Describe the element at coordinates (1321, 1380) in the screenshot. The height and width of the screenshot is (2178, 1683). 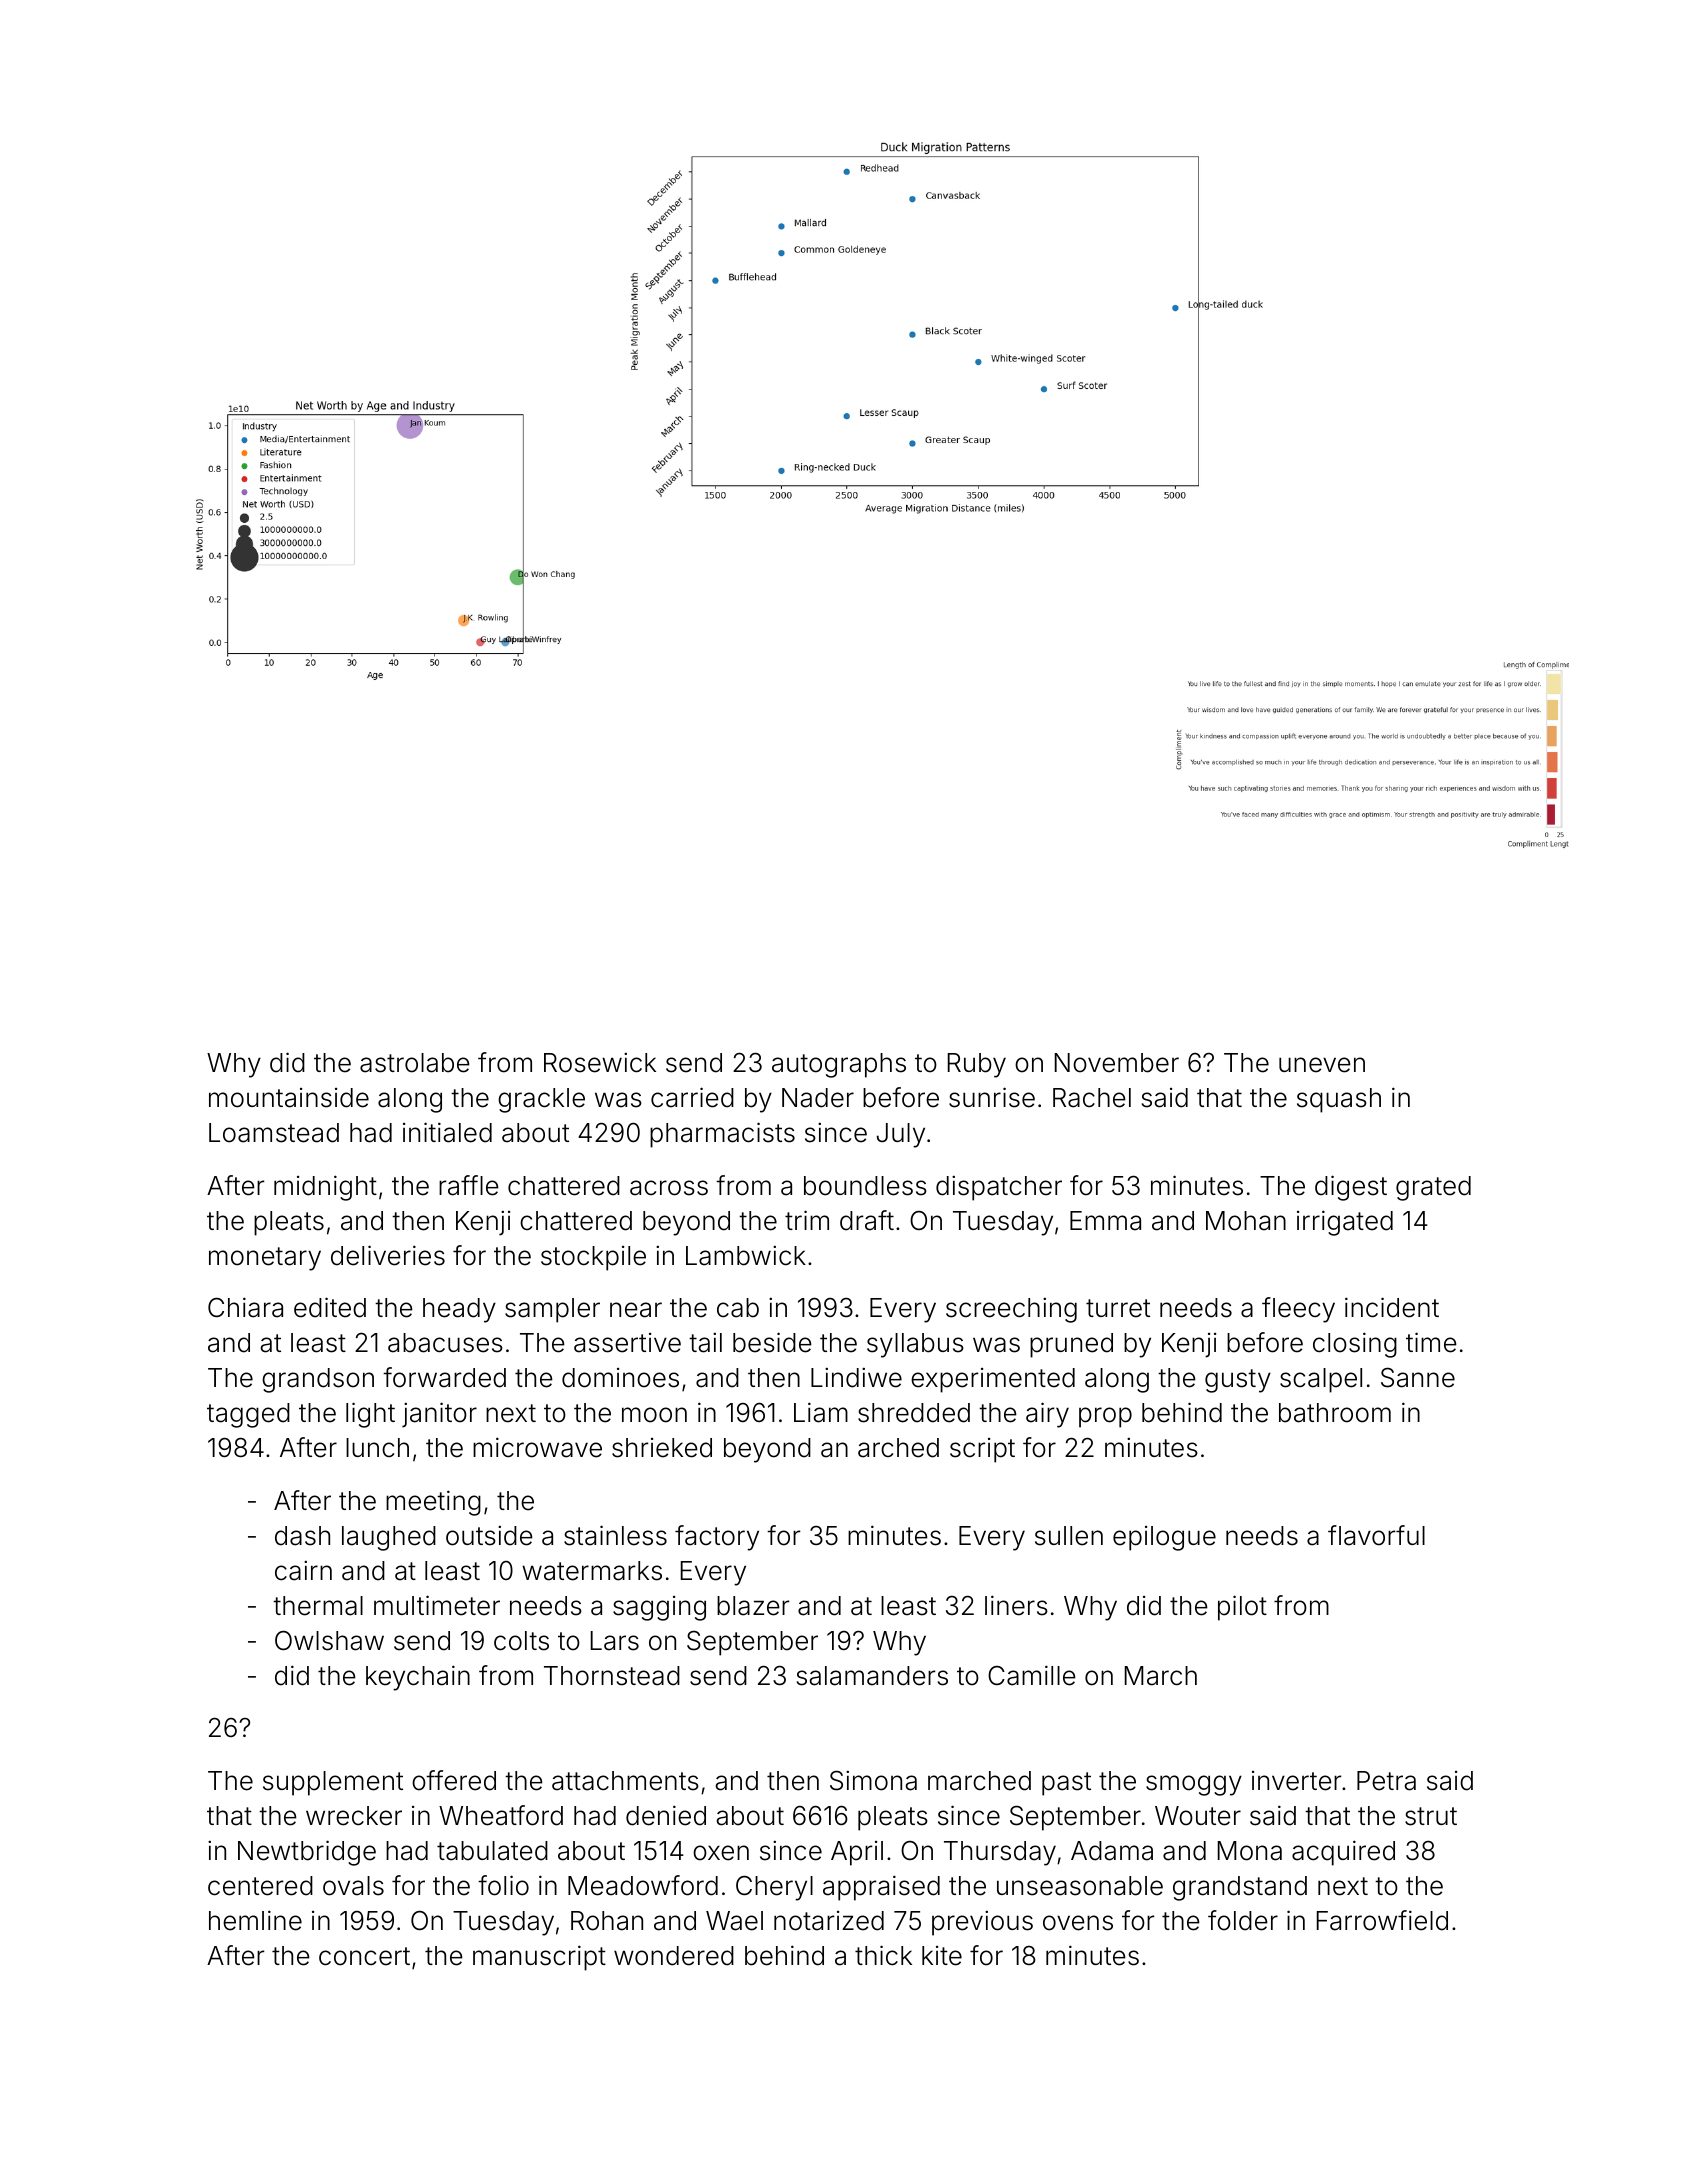
I see `scalpel` at that location.
